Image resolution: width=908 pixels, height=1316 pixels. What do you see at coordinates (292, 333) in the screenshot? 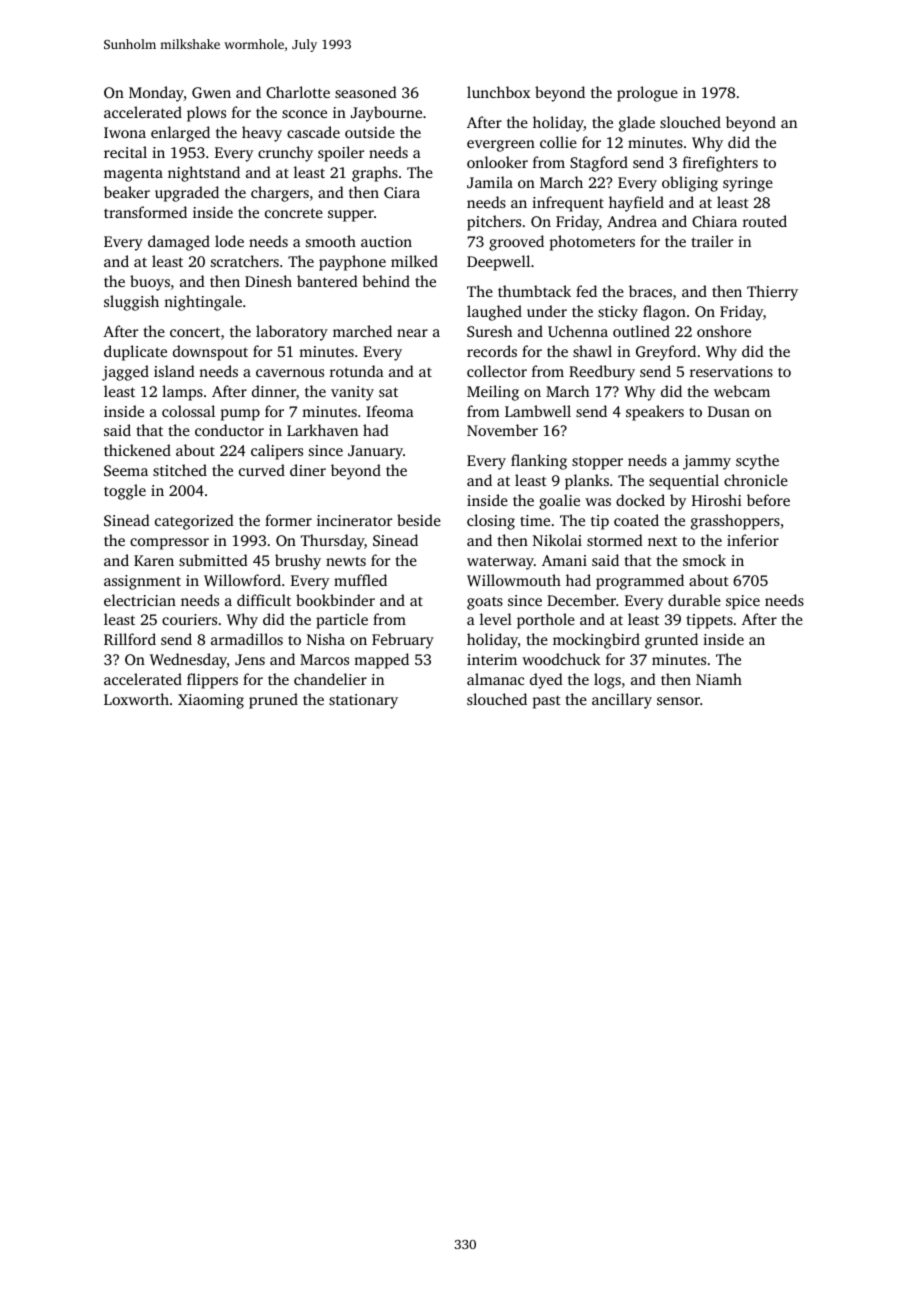
I see `laboratory` at bounding box center [292, 333].
